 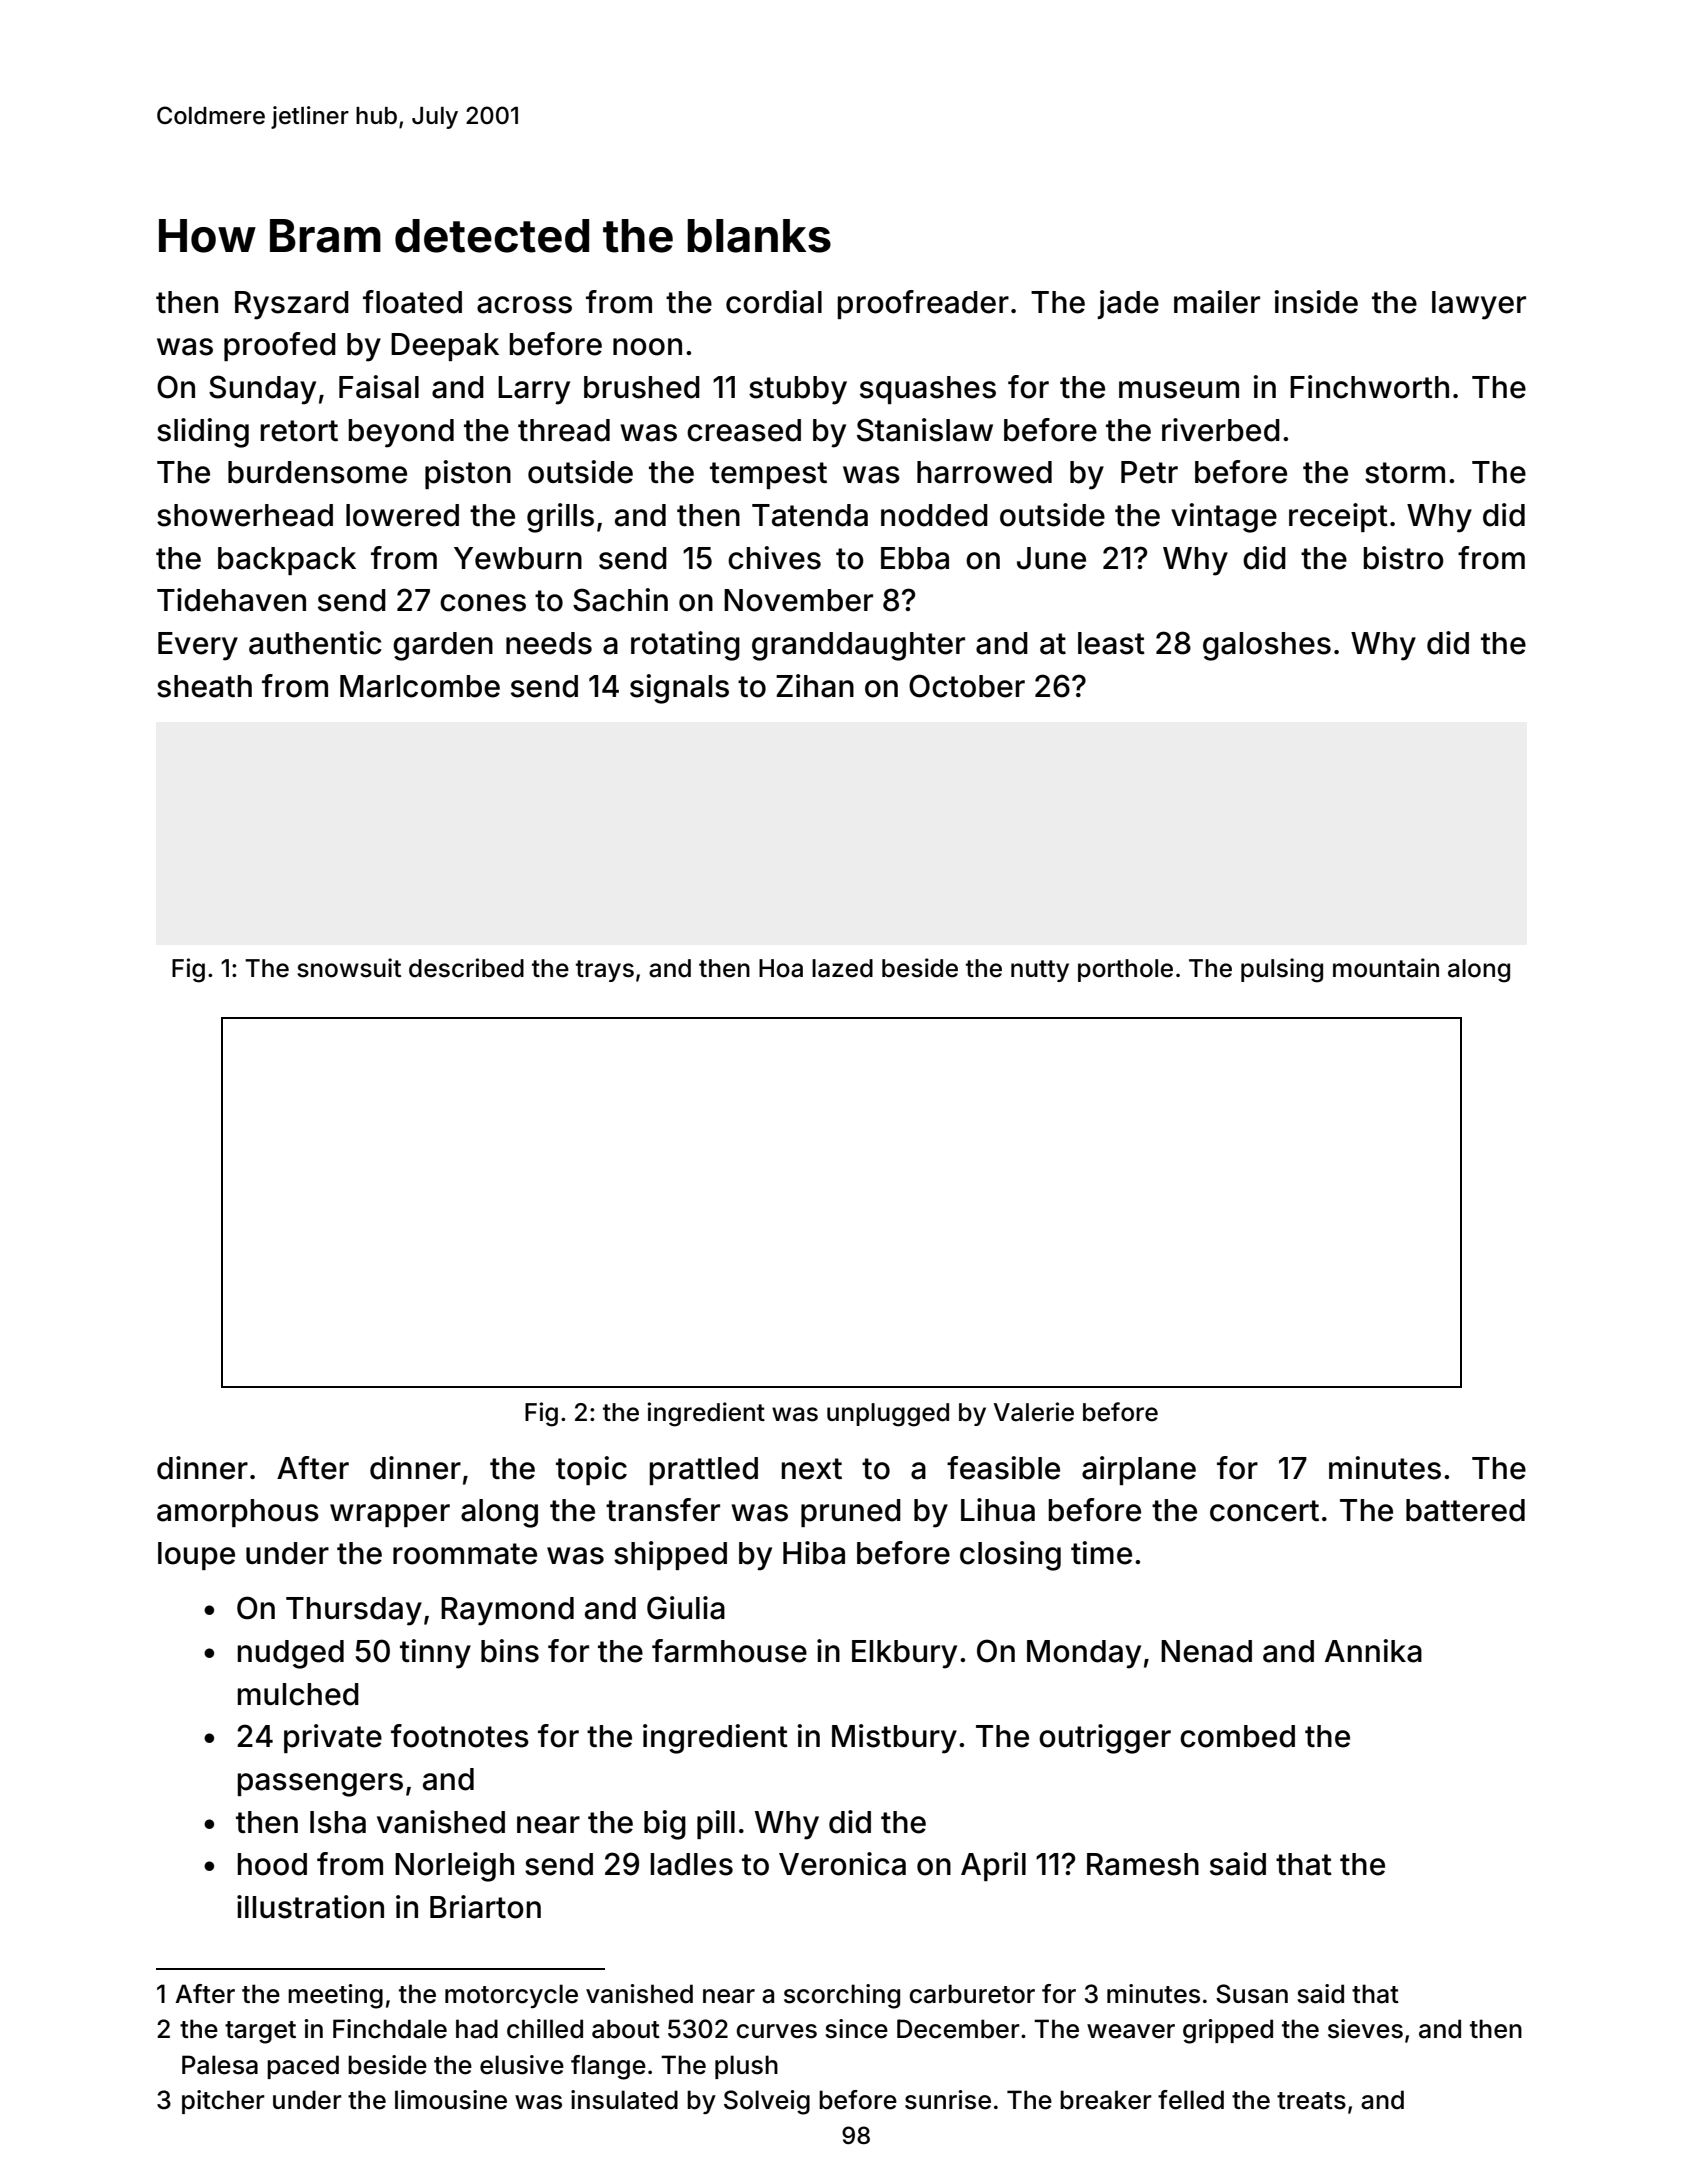 What do you see at coordinates (1143, 1864) in the document?
I see `Ramesh` at bounding box center [1143, 1864].
